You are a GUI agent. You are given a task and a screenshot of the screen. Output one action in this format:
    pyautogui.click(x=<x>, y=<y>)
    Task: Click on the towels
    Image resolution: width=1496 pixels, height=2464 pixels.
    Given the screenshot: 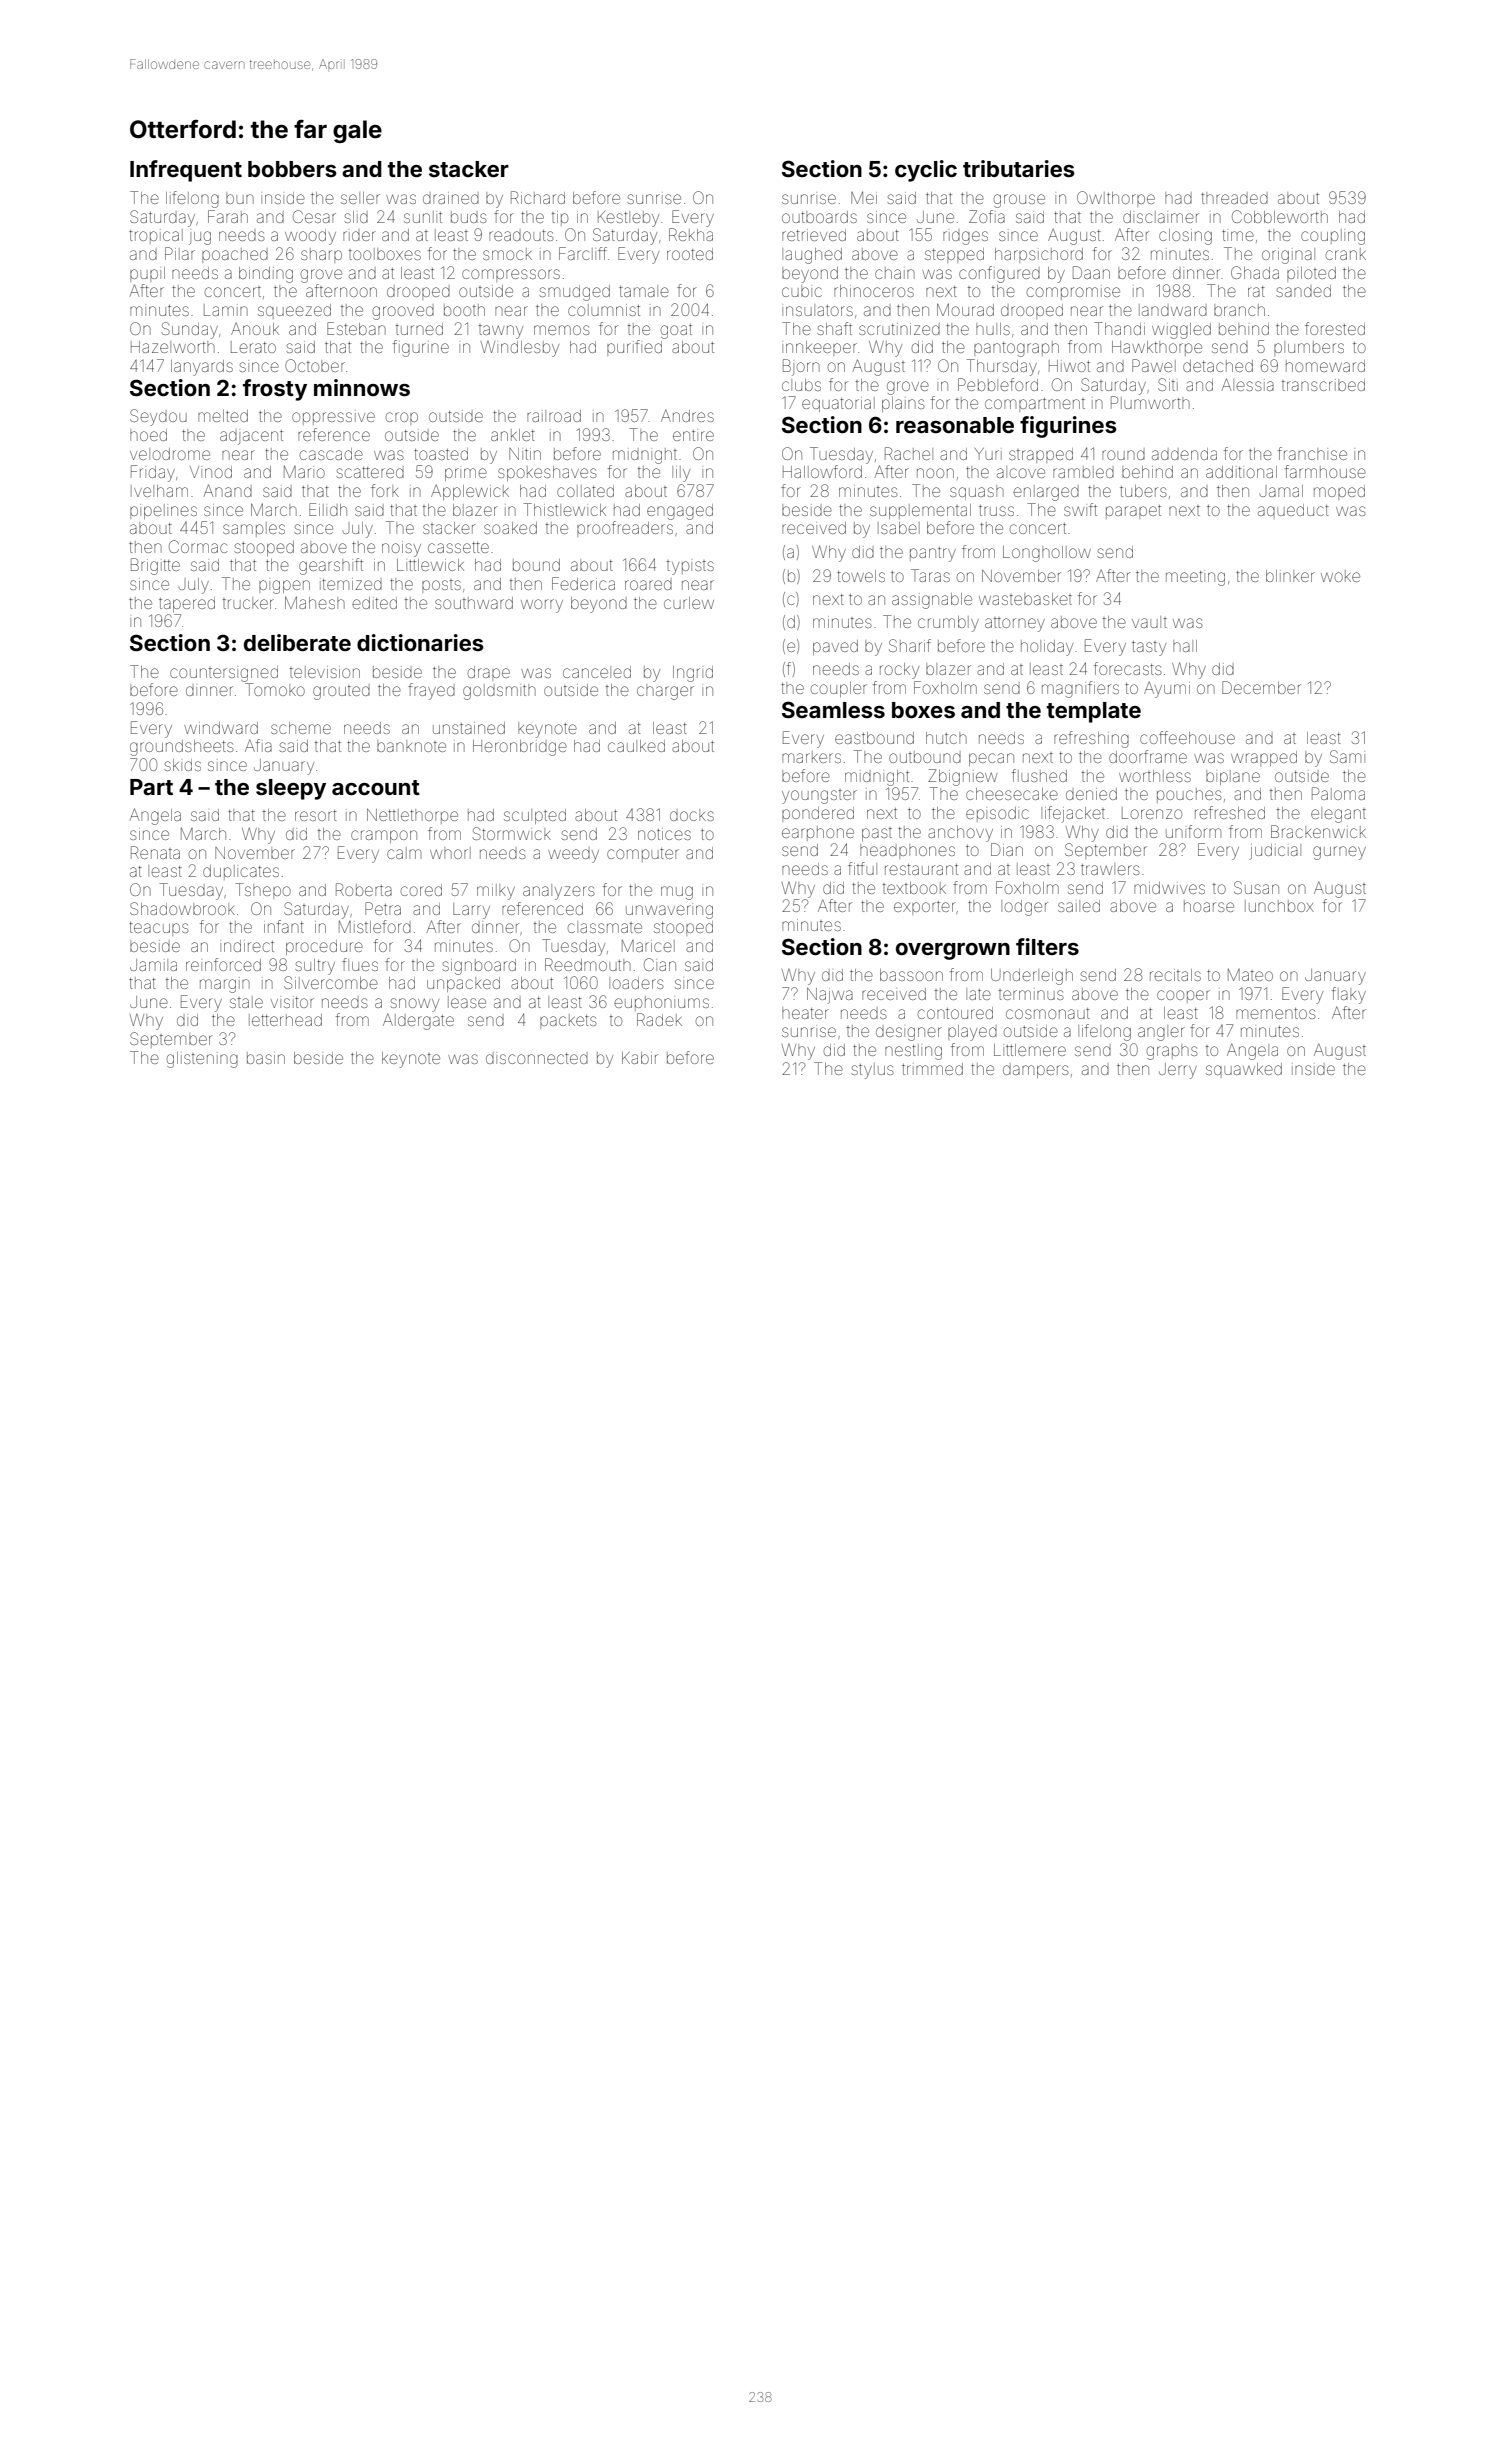 What is the action you would take?
    pyautogui.click(x=861, y=576)
